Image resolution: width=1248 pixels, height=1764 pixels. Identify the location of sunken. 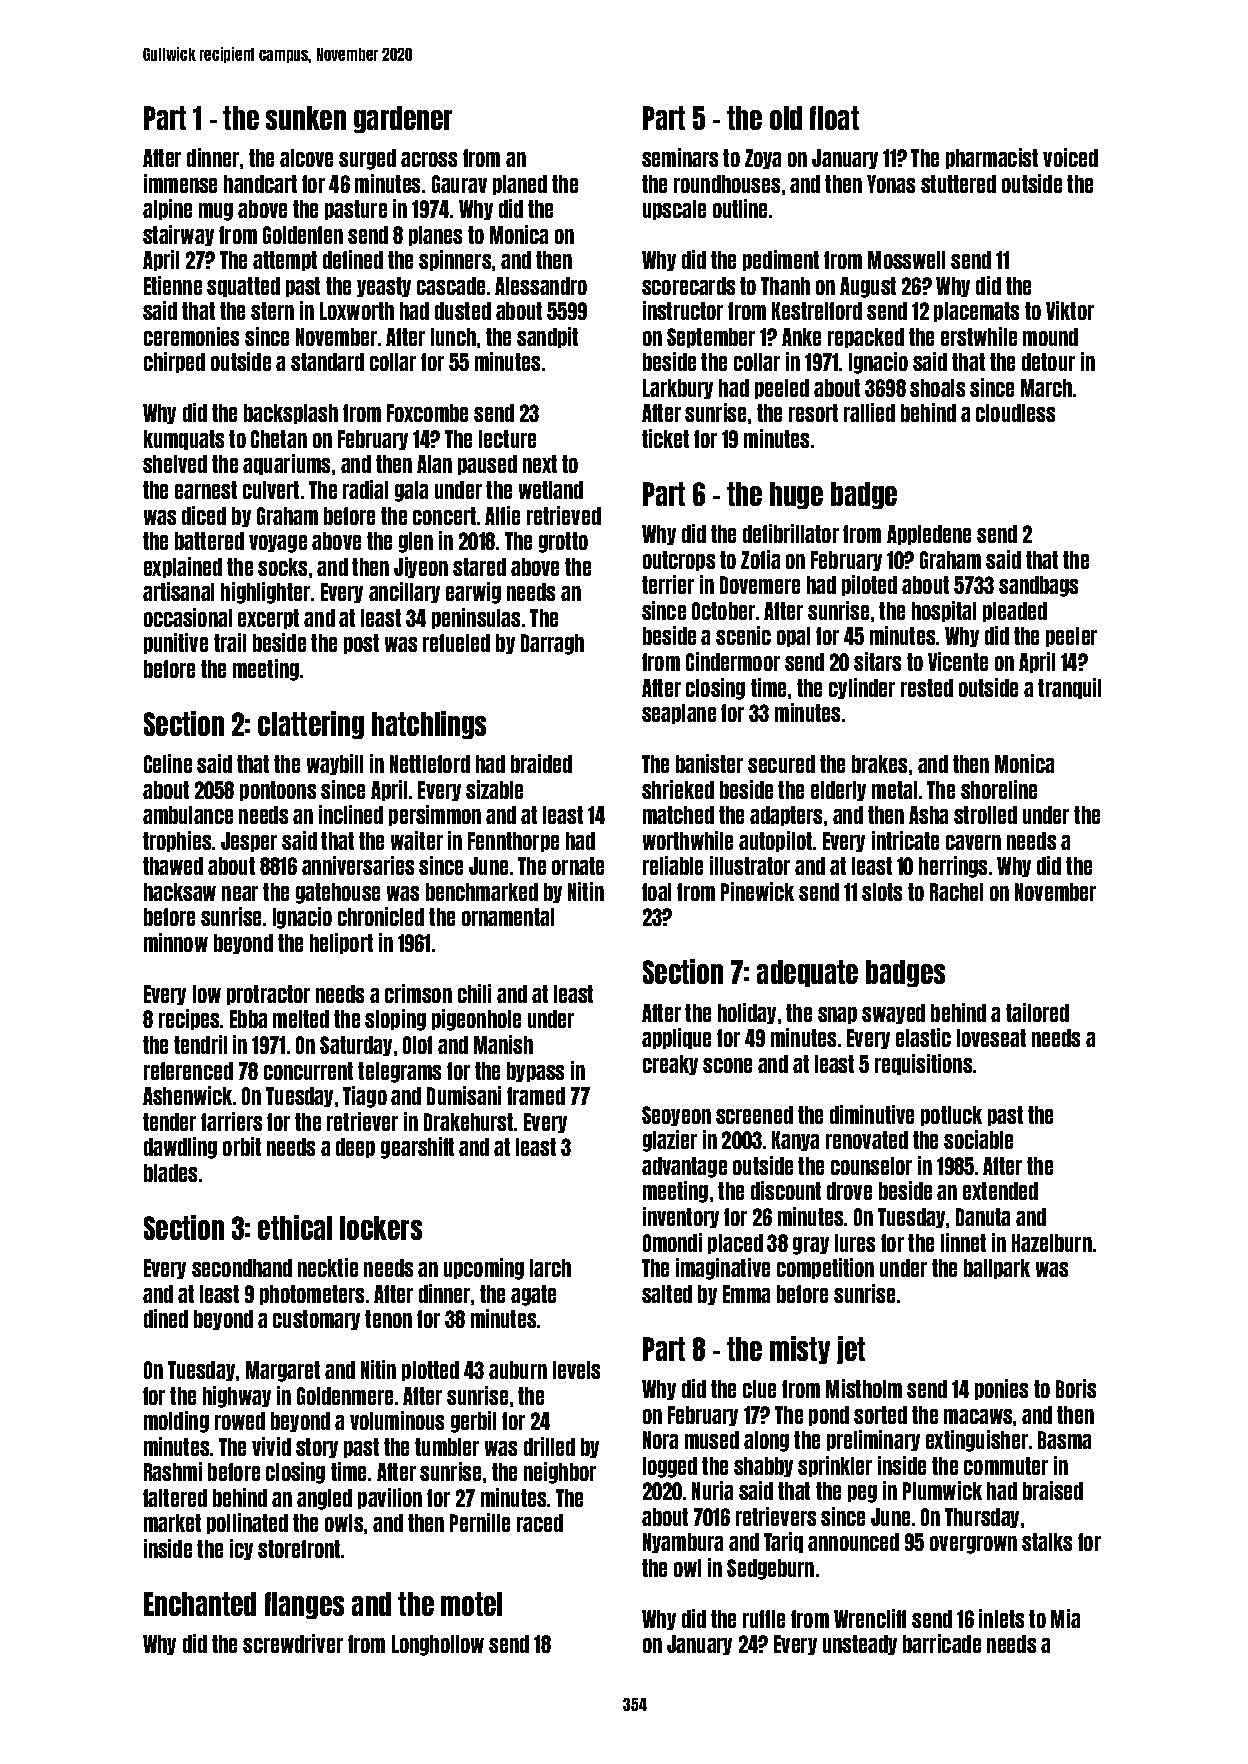
(306, 118).
